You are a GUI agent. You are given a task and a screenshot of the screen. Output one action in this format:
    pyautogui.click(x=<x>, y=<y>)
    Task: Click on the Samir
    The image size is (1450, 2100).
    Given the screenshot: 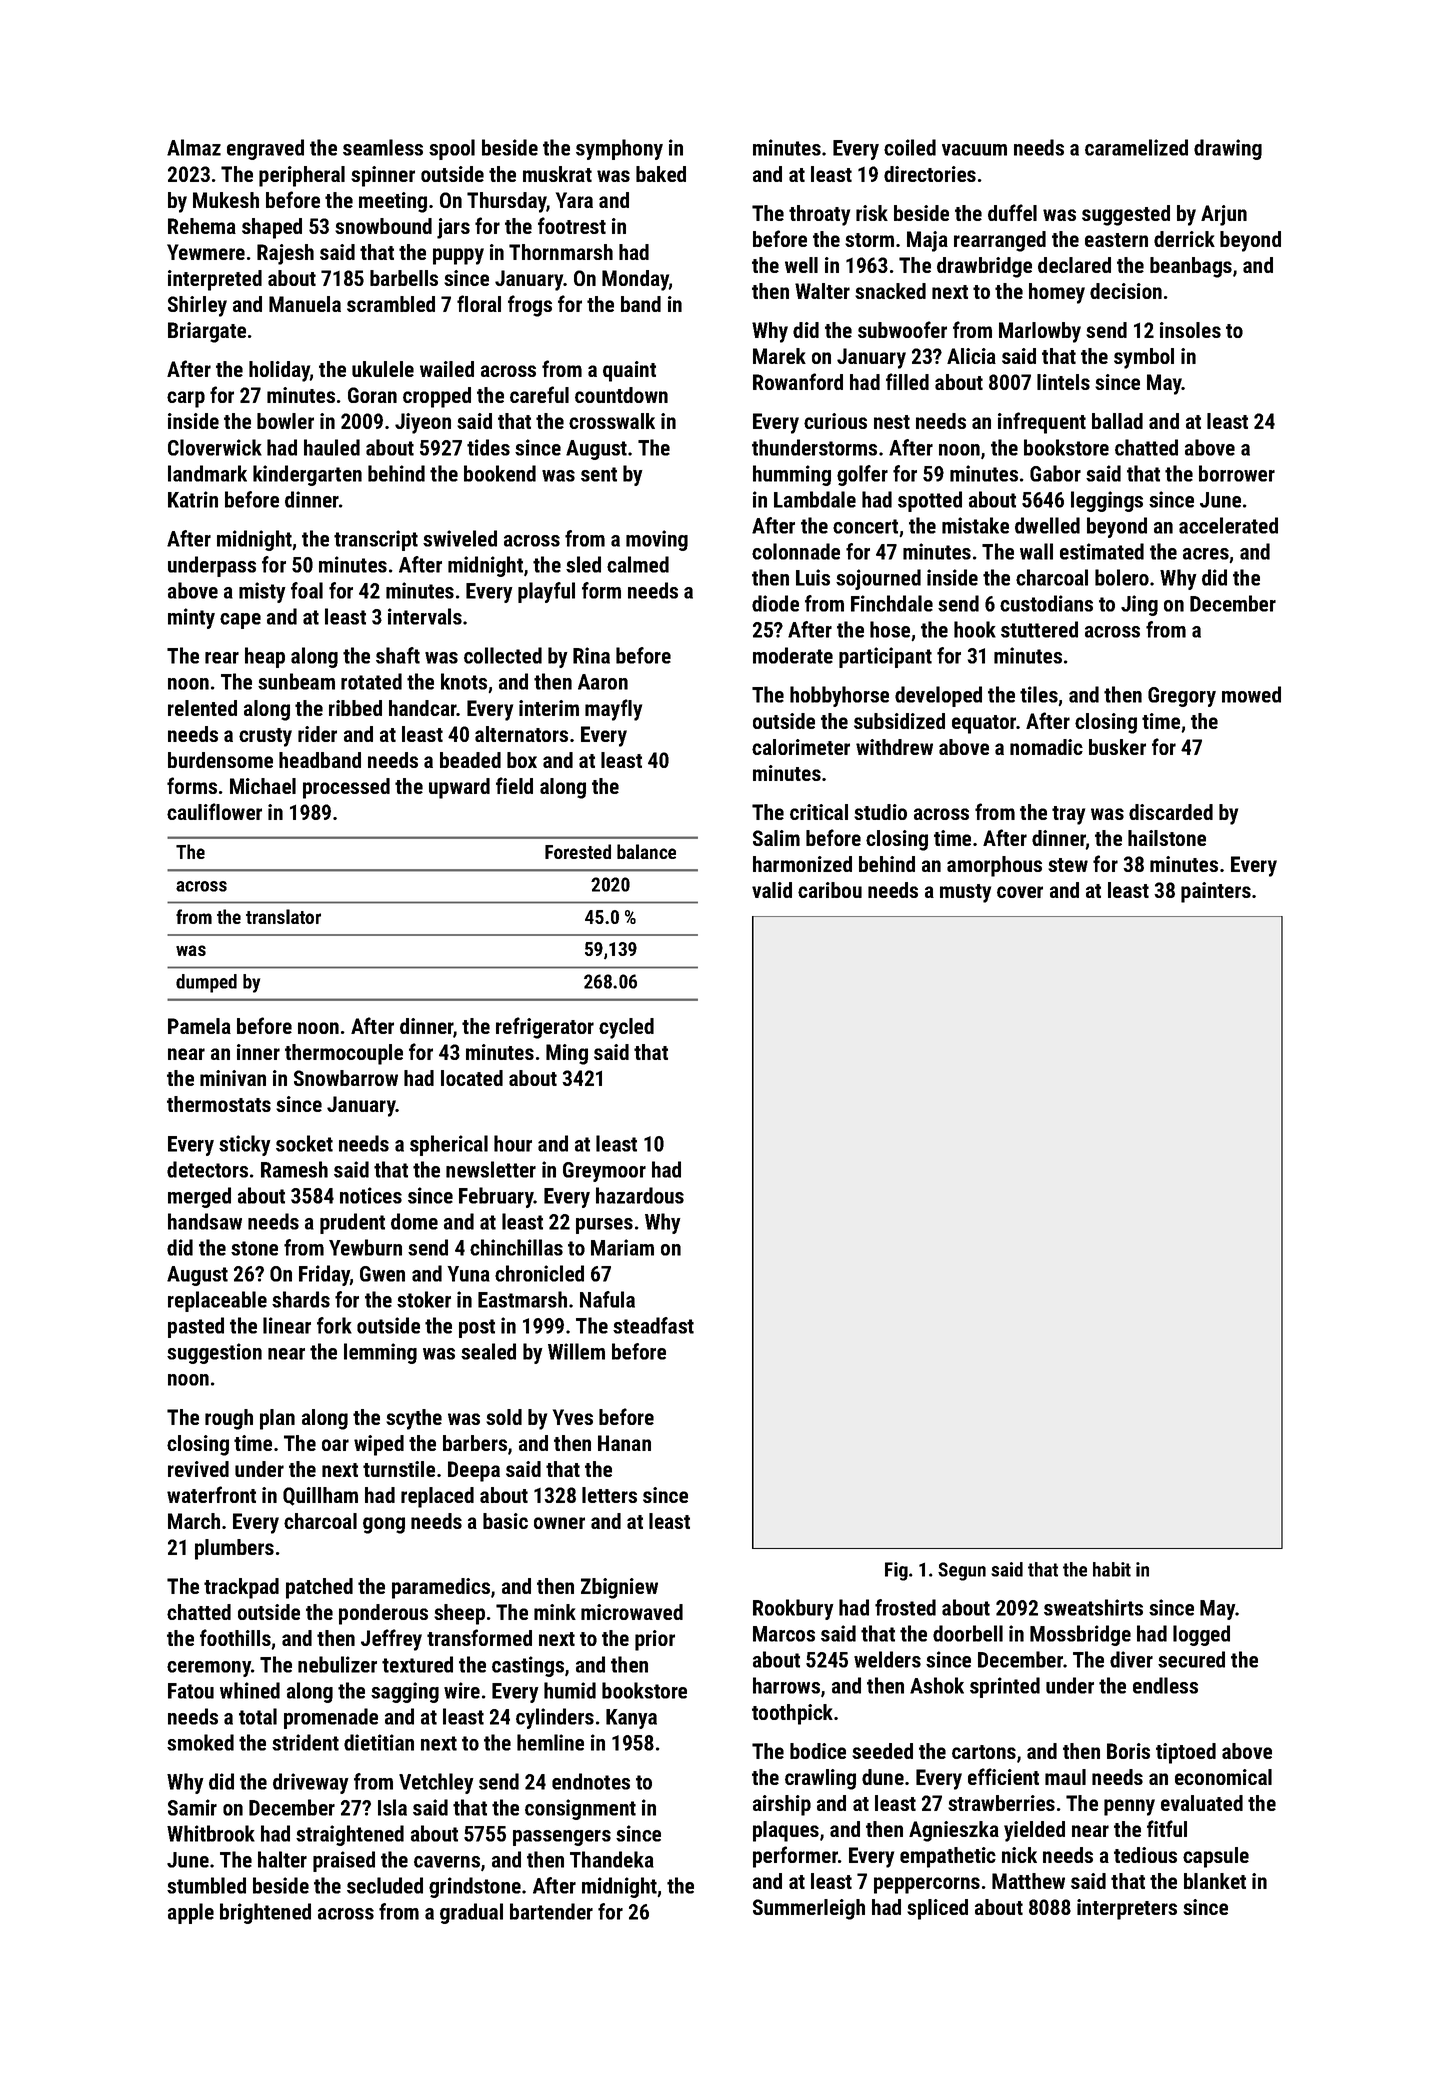 What is the action you would take?
    pyautogui.click(x=192, y=1807)
